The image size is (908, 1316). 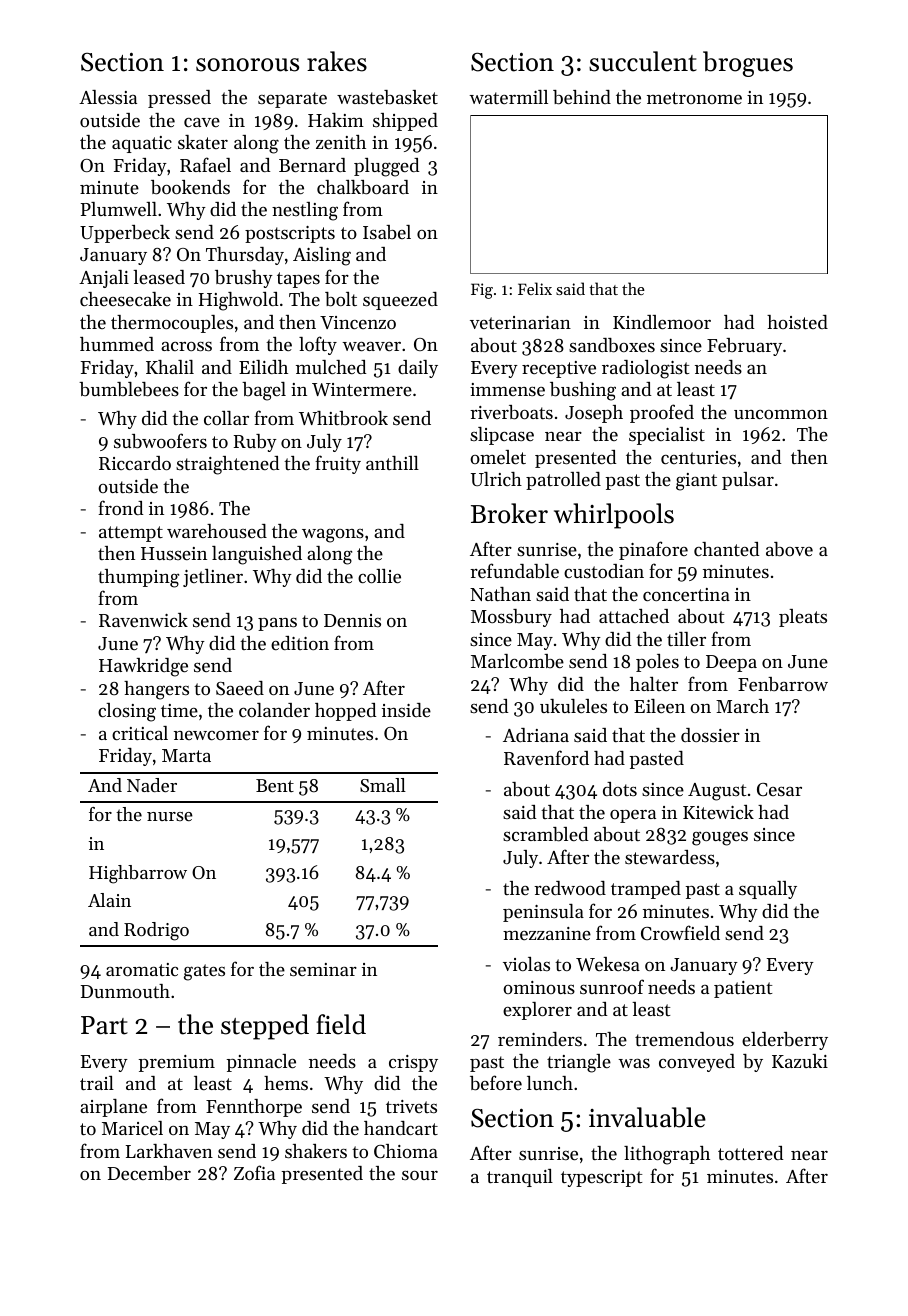 What do you see at coordinates (109, 900) in the page?
I see `Alain` at bounding box center [109, 900].
